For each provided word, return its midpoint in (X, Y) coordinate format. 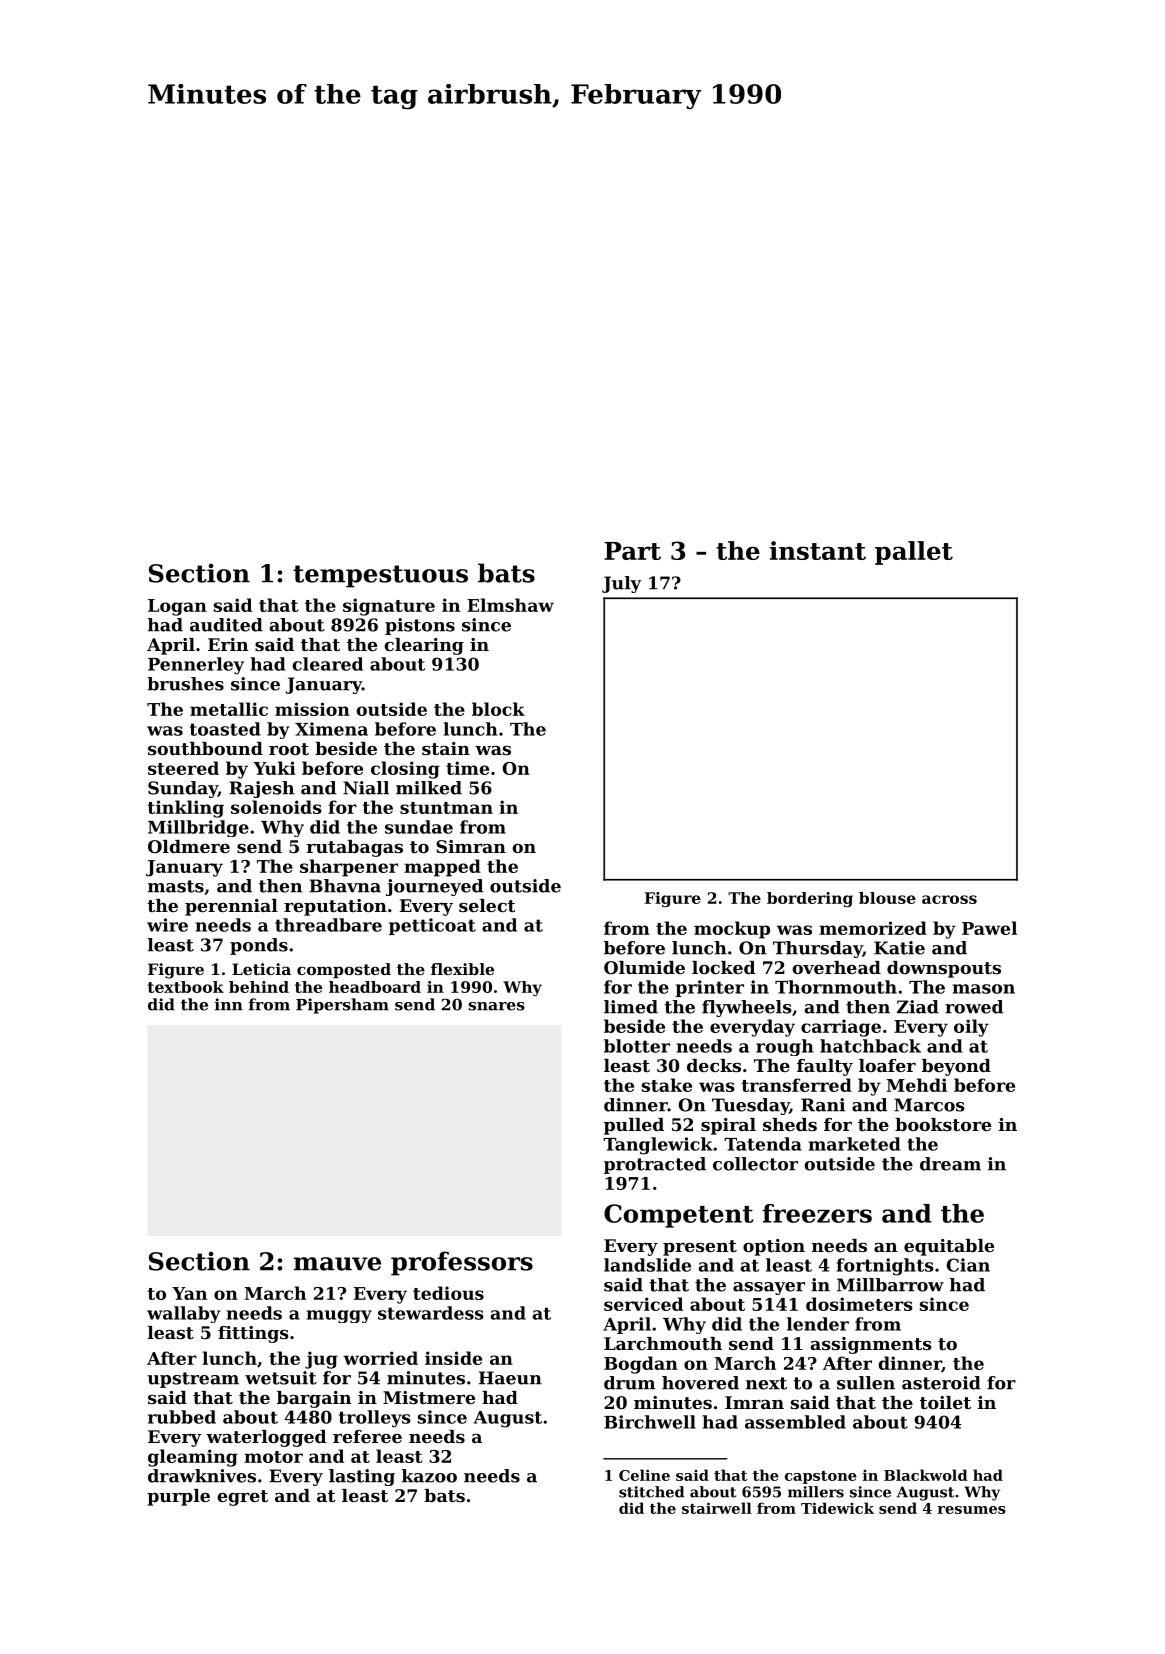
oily (971, 1028)
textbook (186, 987)
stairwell (717, 1508)
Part (632, 551)
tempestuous (380, 576)
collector (755, 1164)
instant (818, 550)
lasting (362, 1477)
